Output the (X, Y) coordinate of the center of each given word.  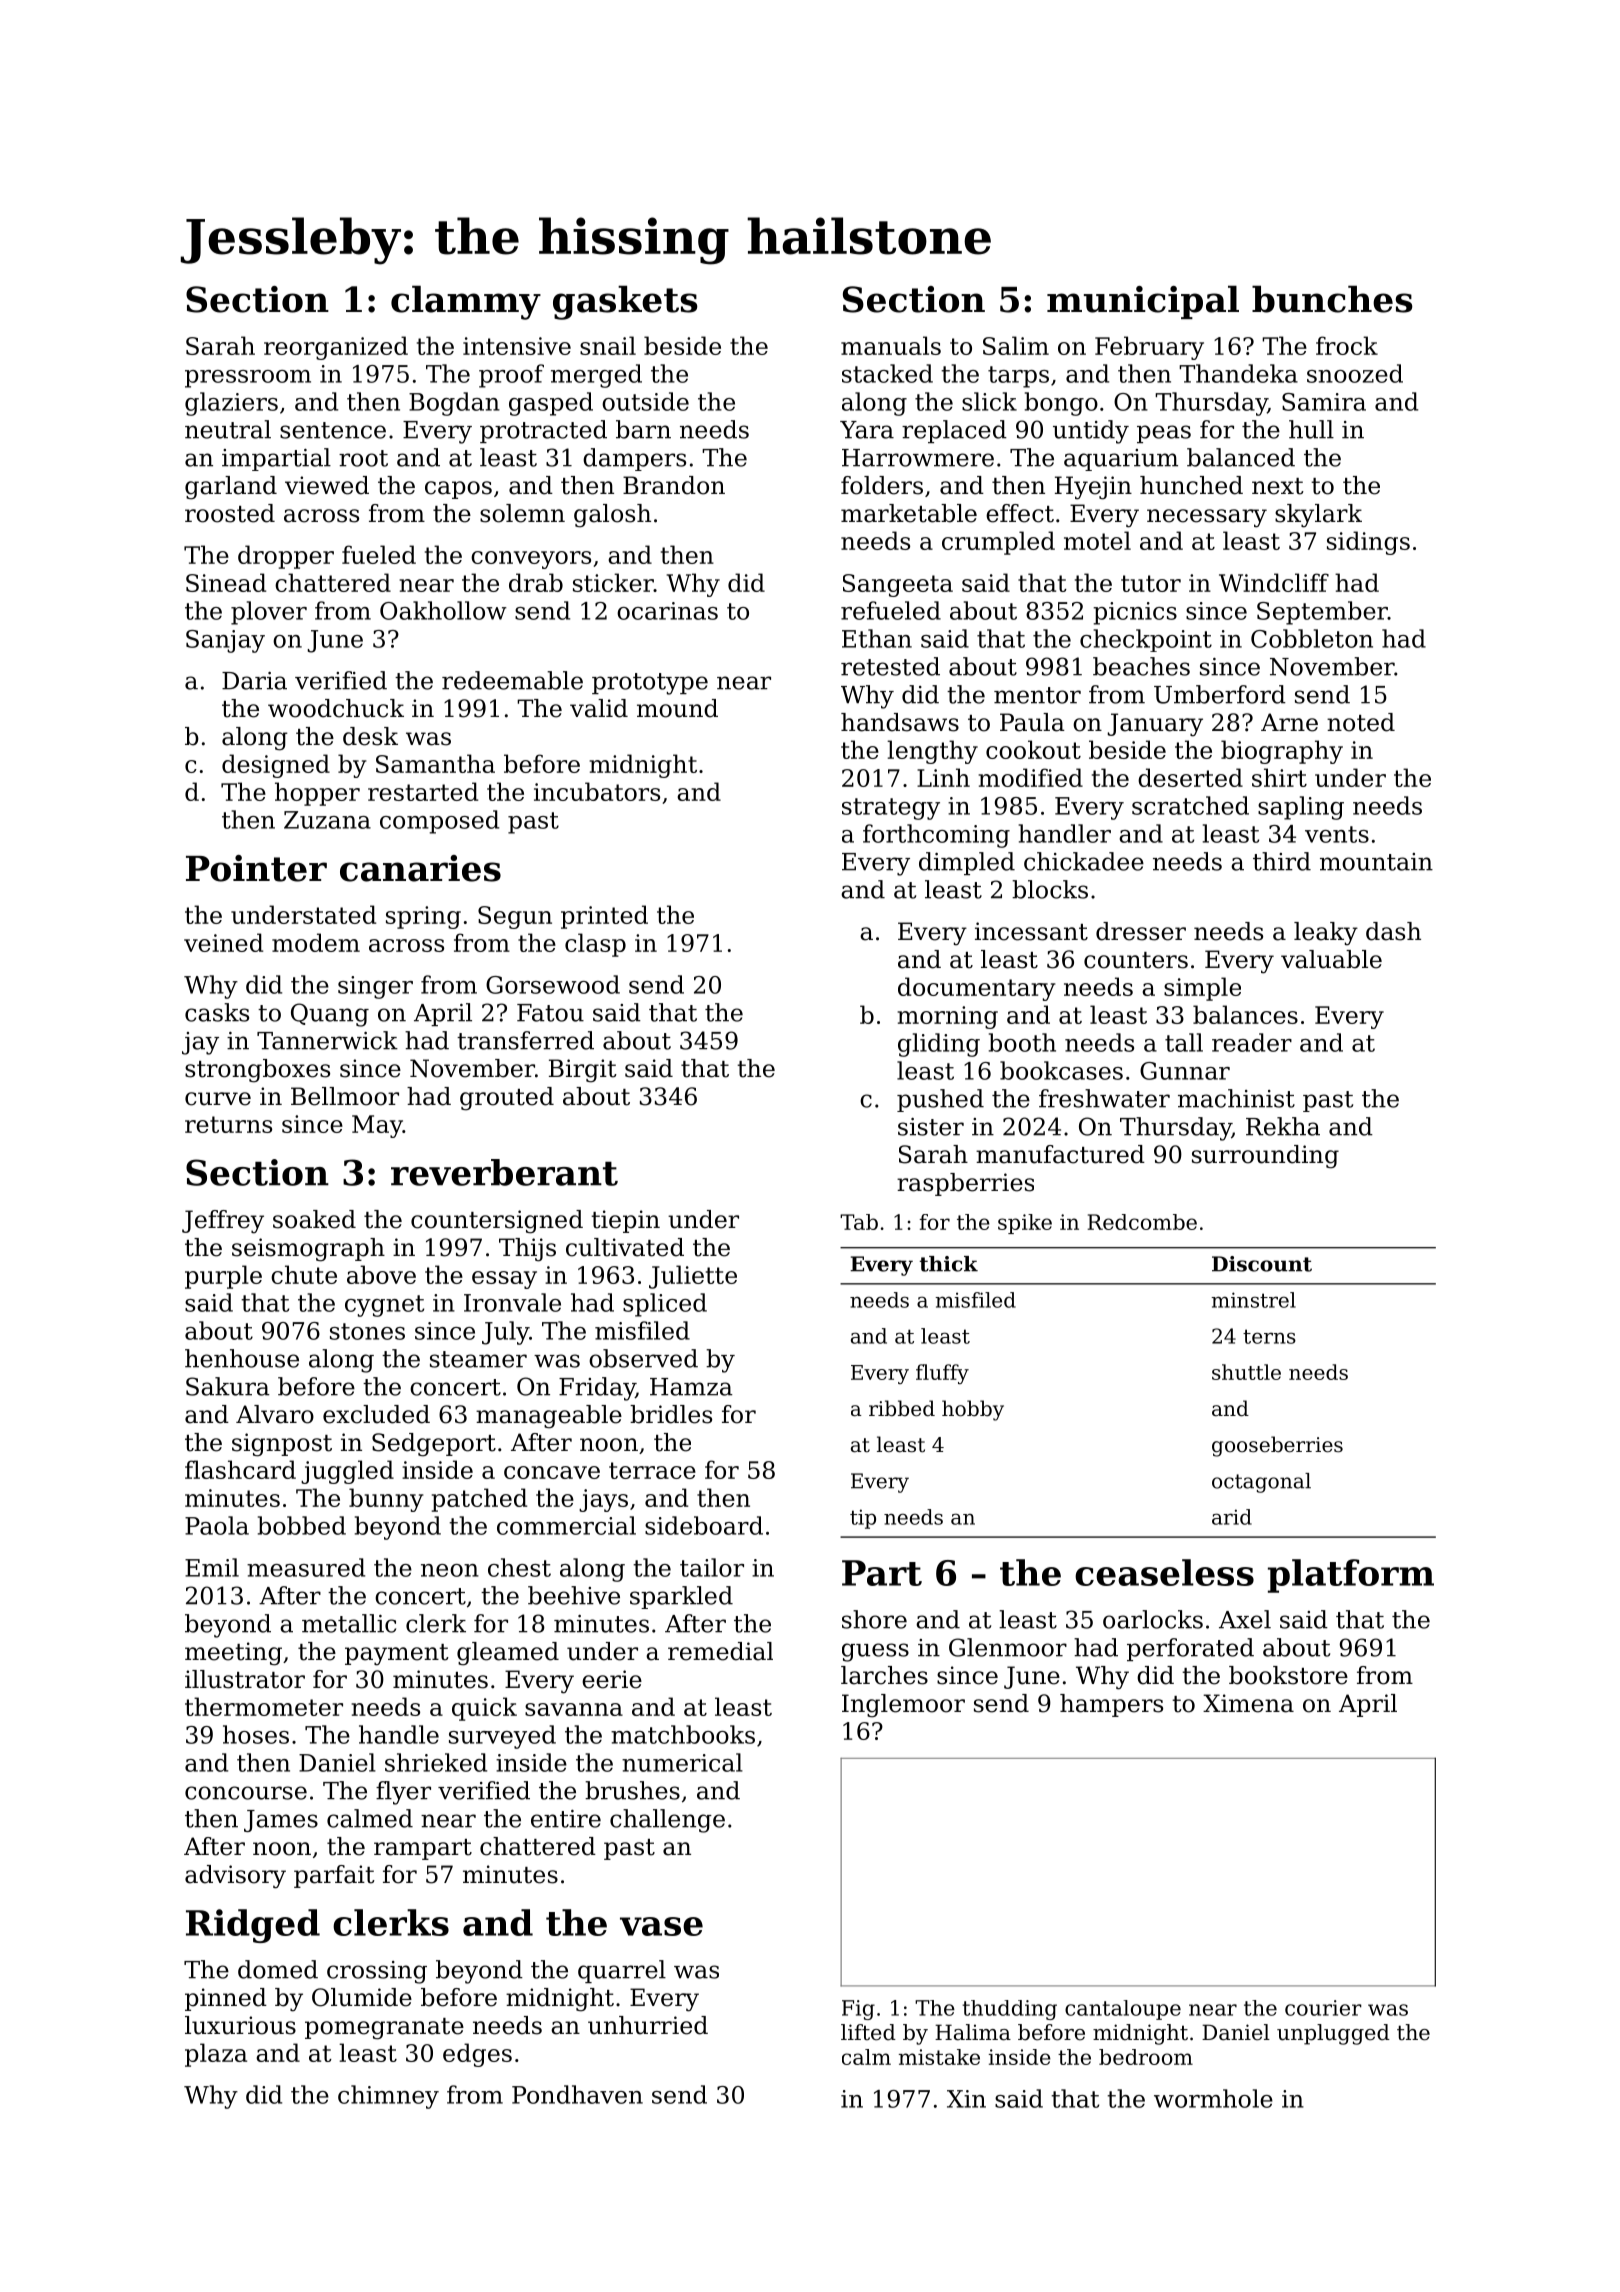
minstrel (1253, 1300)
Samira (1324, 402)
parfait (334, 1876)
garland (231, 488)
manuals (891, 345)
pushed (940, 1100)
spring (423, 917)
